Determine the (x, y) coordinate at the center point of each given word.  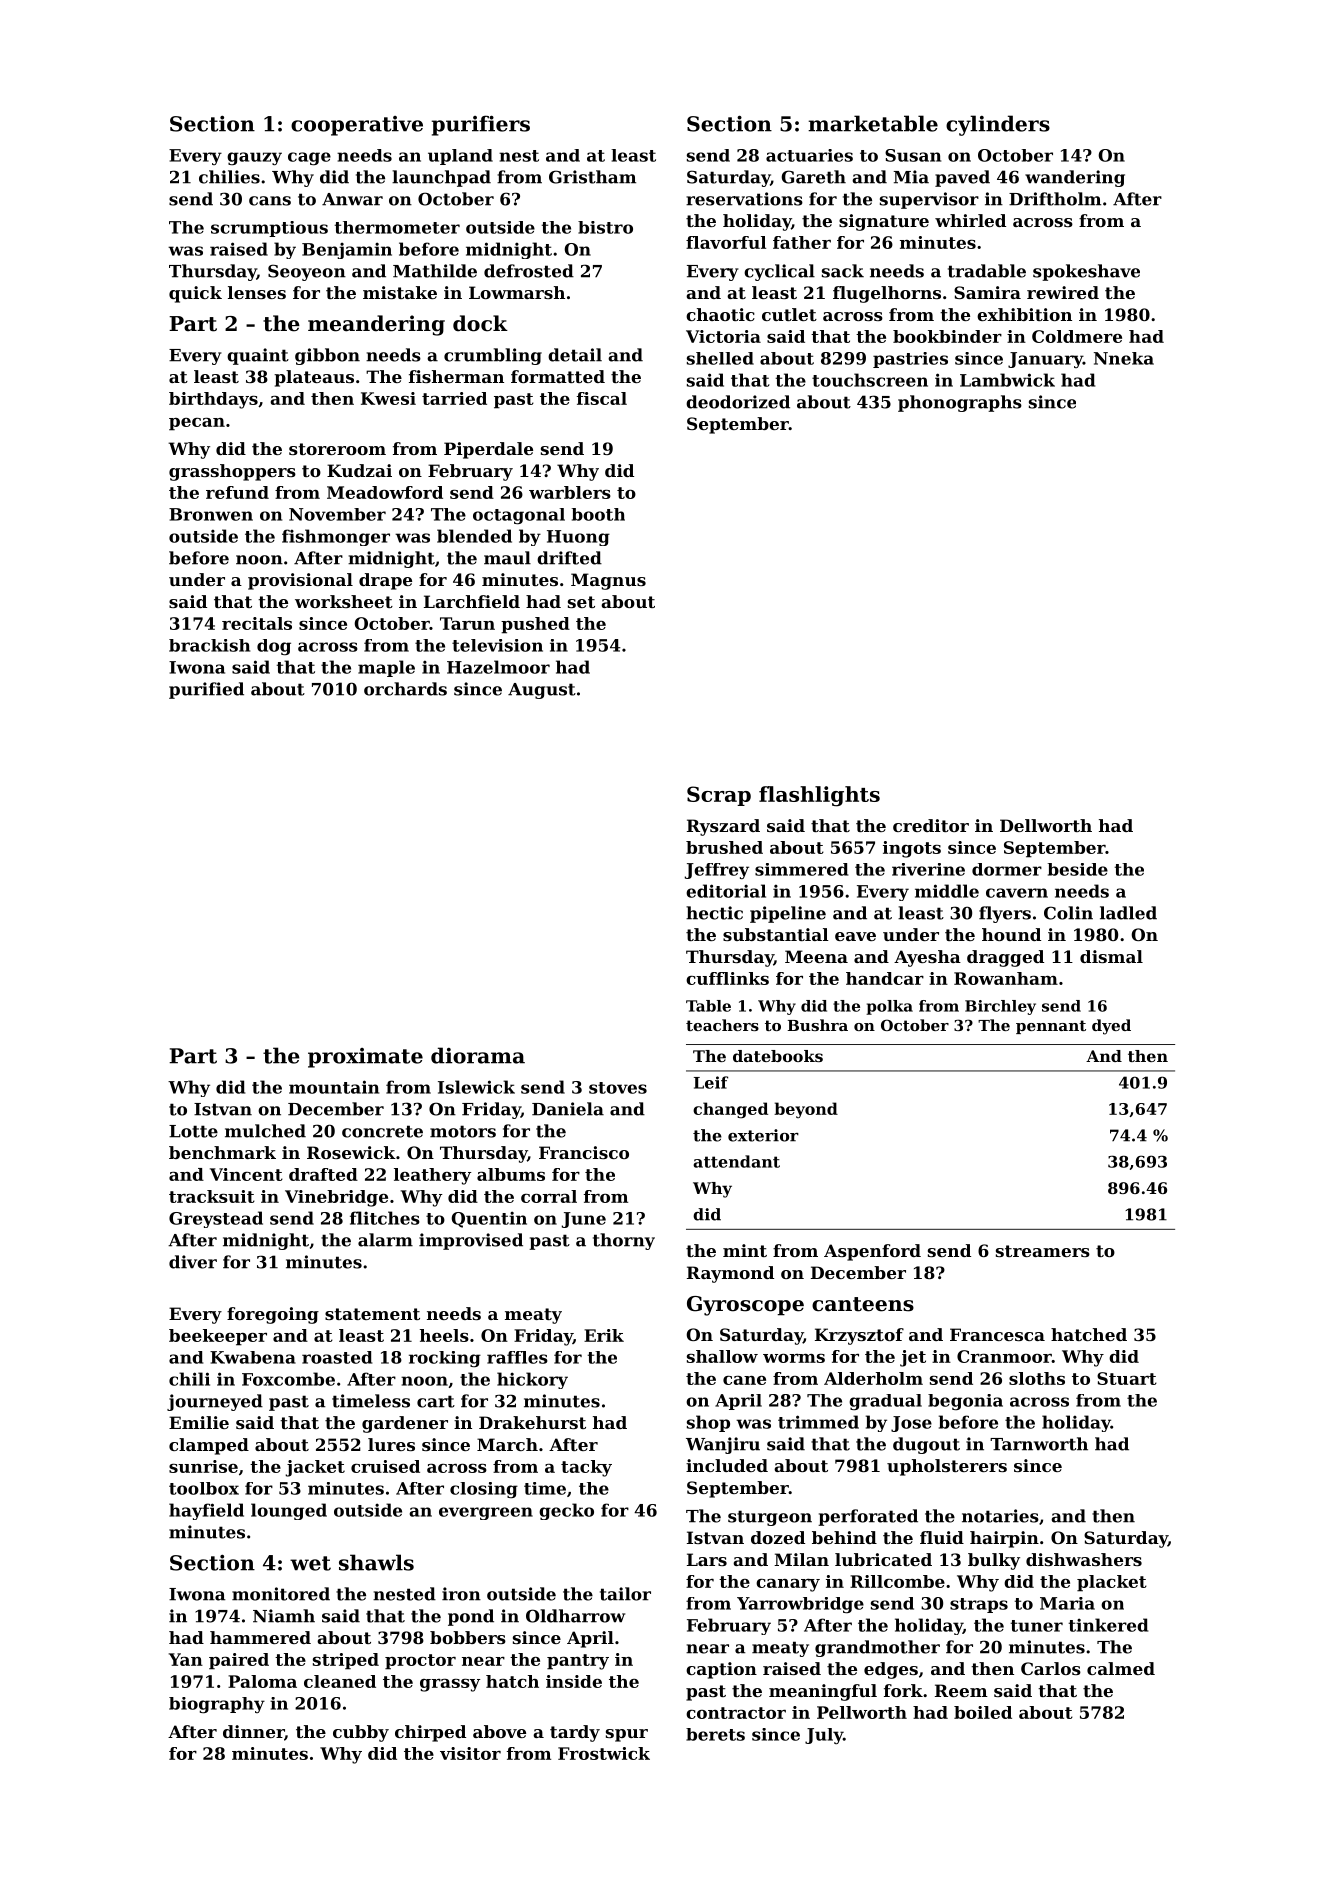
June (584, 1220)
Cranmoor (1004, 1356)
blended (474, 536)
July (824, 1736)
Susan (913, 155)
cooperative (357, 126)
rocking (445, 1359)
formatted (558, 376)
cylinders (998, 125)
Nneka (1124, 358)
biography (217, 1705)
